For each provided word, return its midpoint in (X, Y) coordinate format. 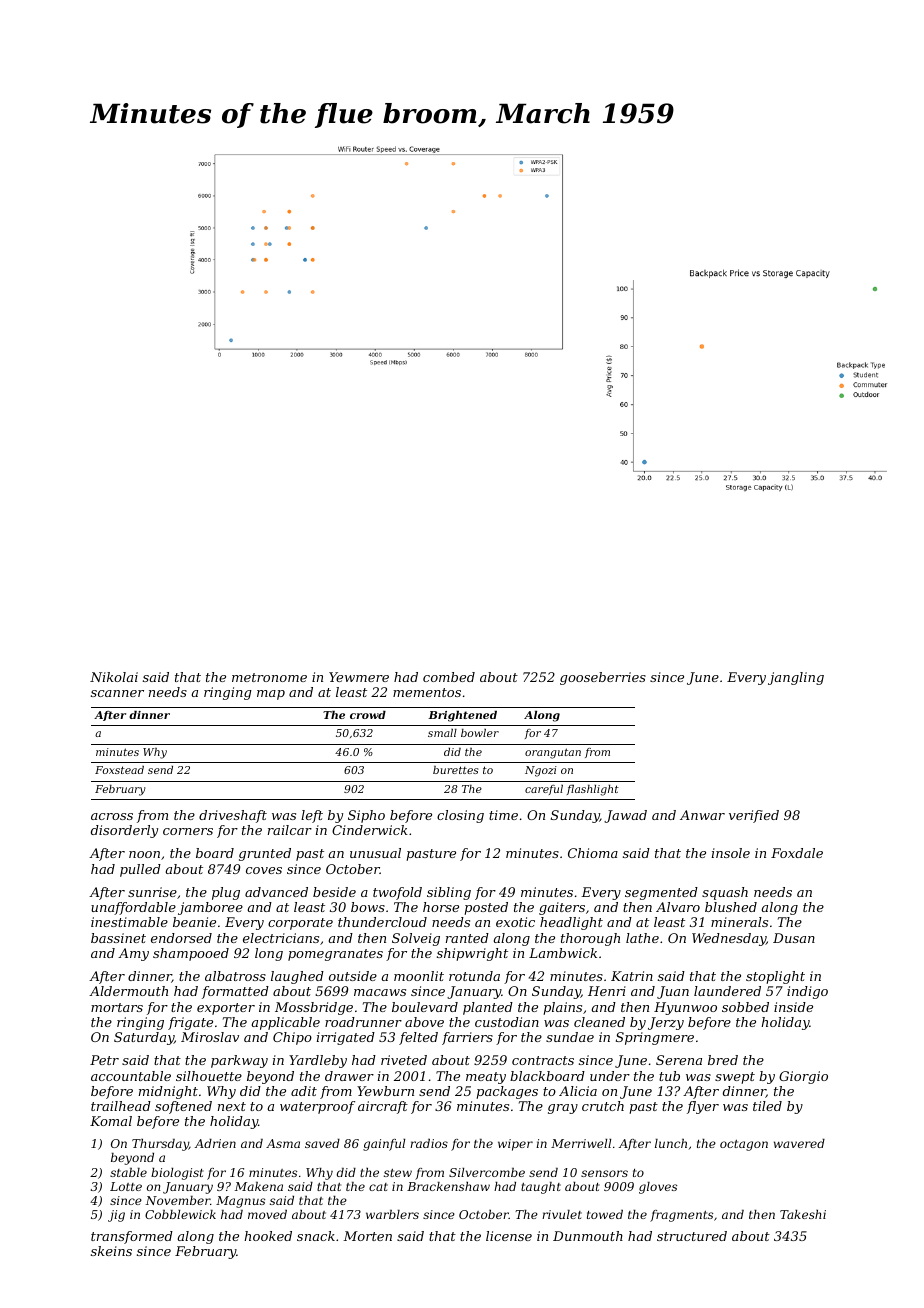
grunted (265, 854)
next (232, 1106)
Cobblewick (180, 1214)
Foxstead (119, 770)
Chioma (593, 853)
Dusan (794, 938)
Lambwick (563, 953)
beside (334, 892)
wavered (799, 1143)
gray (563, 1109)
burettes (456, 770)
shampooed (191, 954)
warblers (392, 1214)
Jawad (625, 816)
